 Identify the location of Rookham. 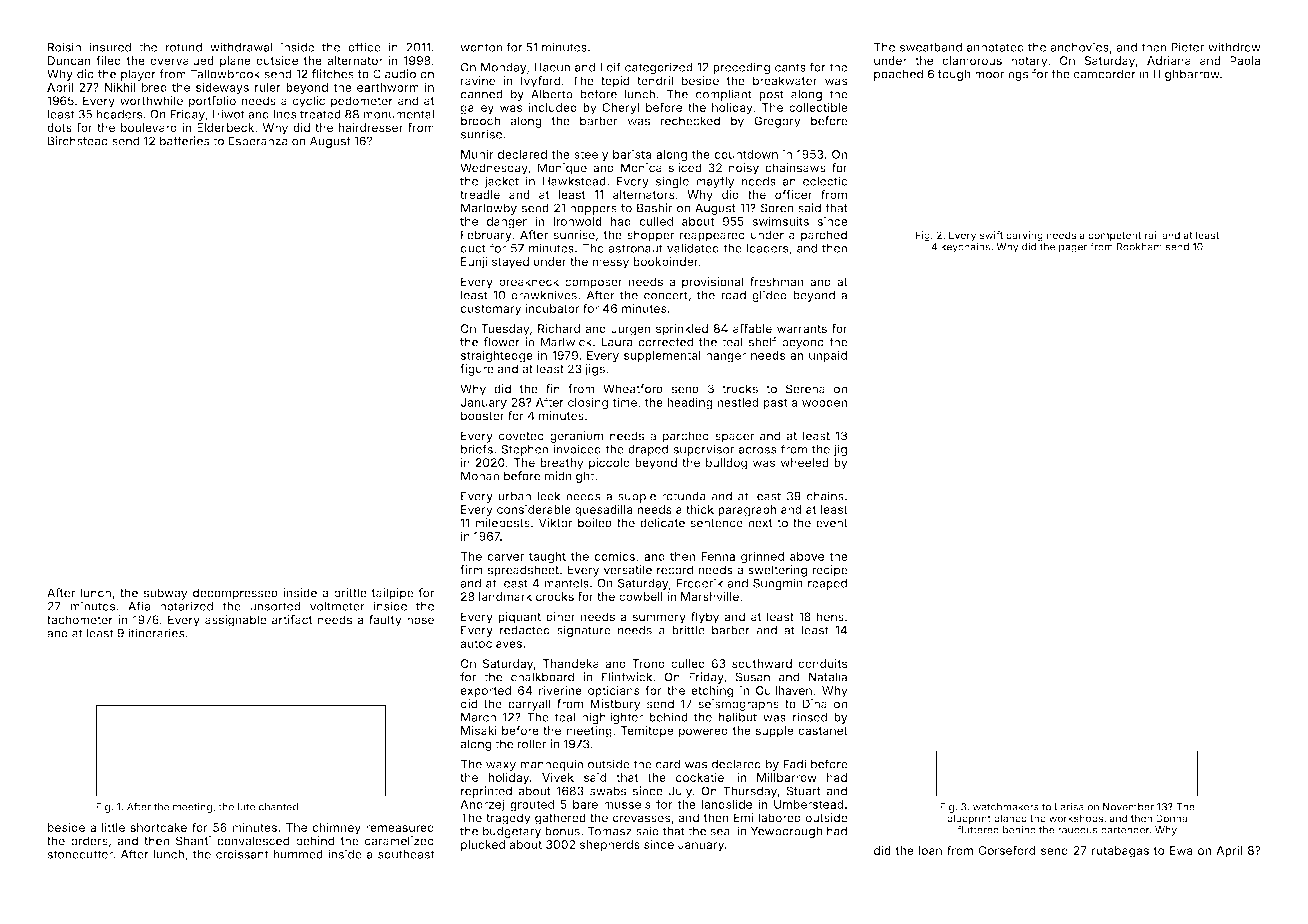
(1139, 247).
